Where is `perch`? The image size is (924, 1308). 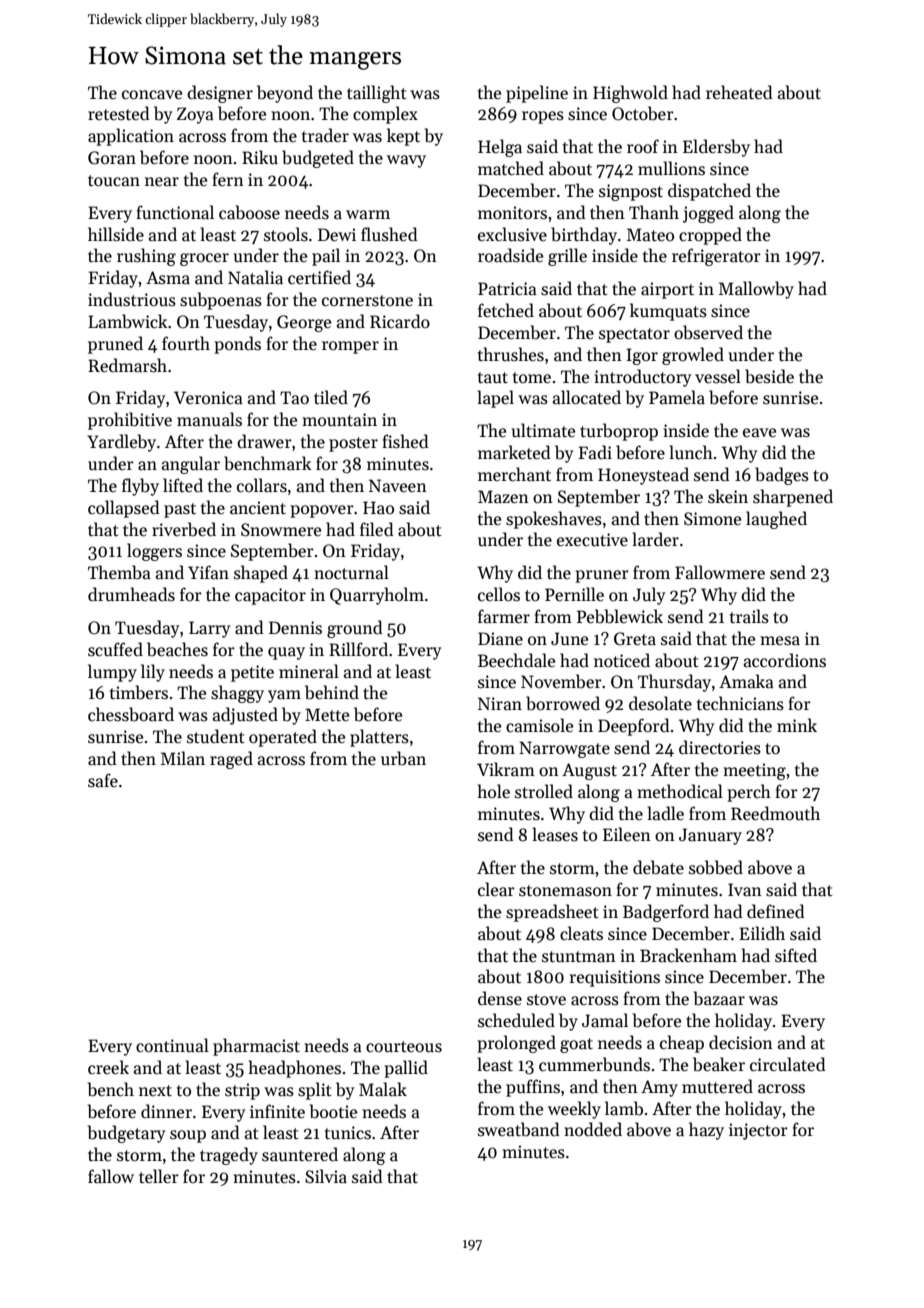
perch is located at coordinates (749, 793).
